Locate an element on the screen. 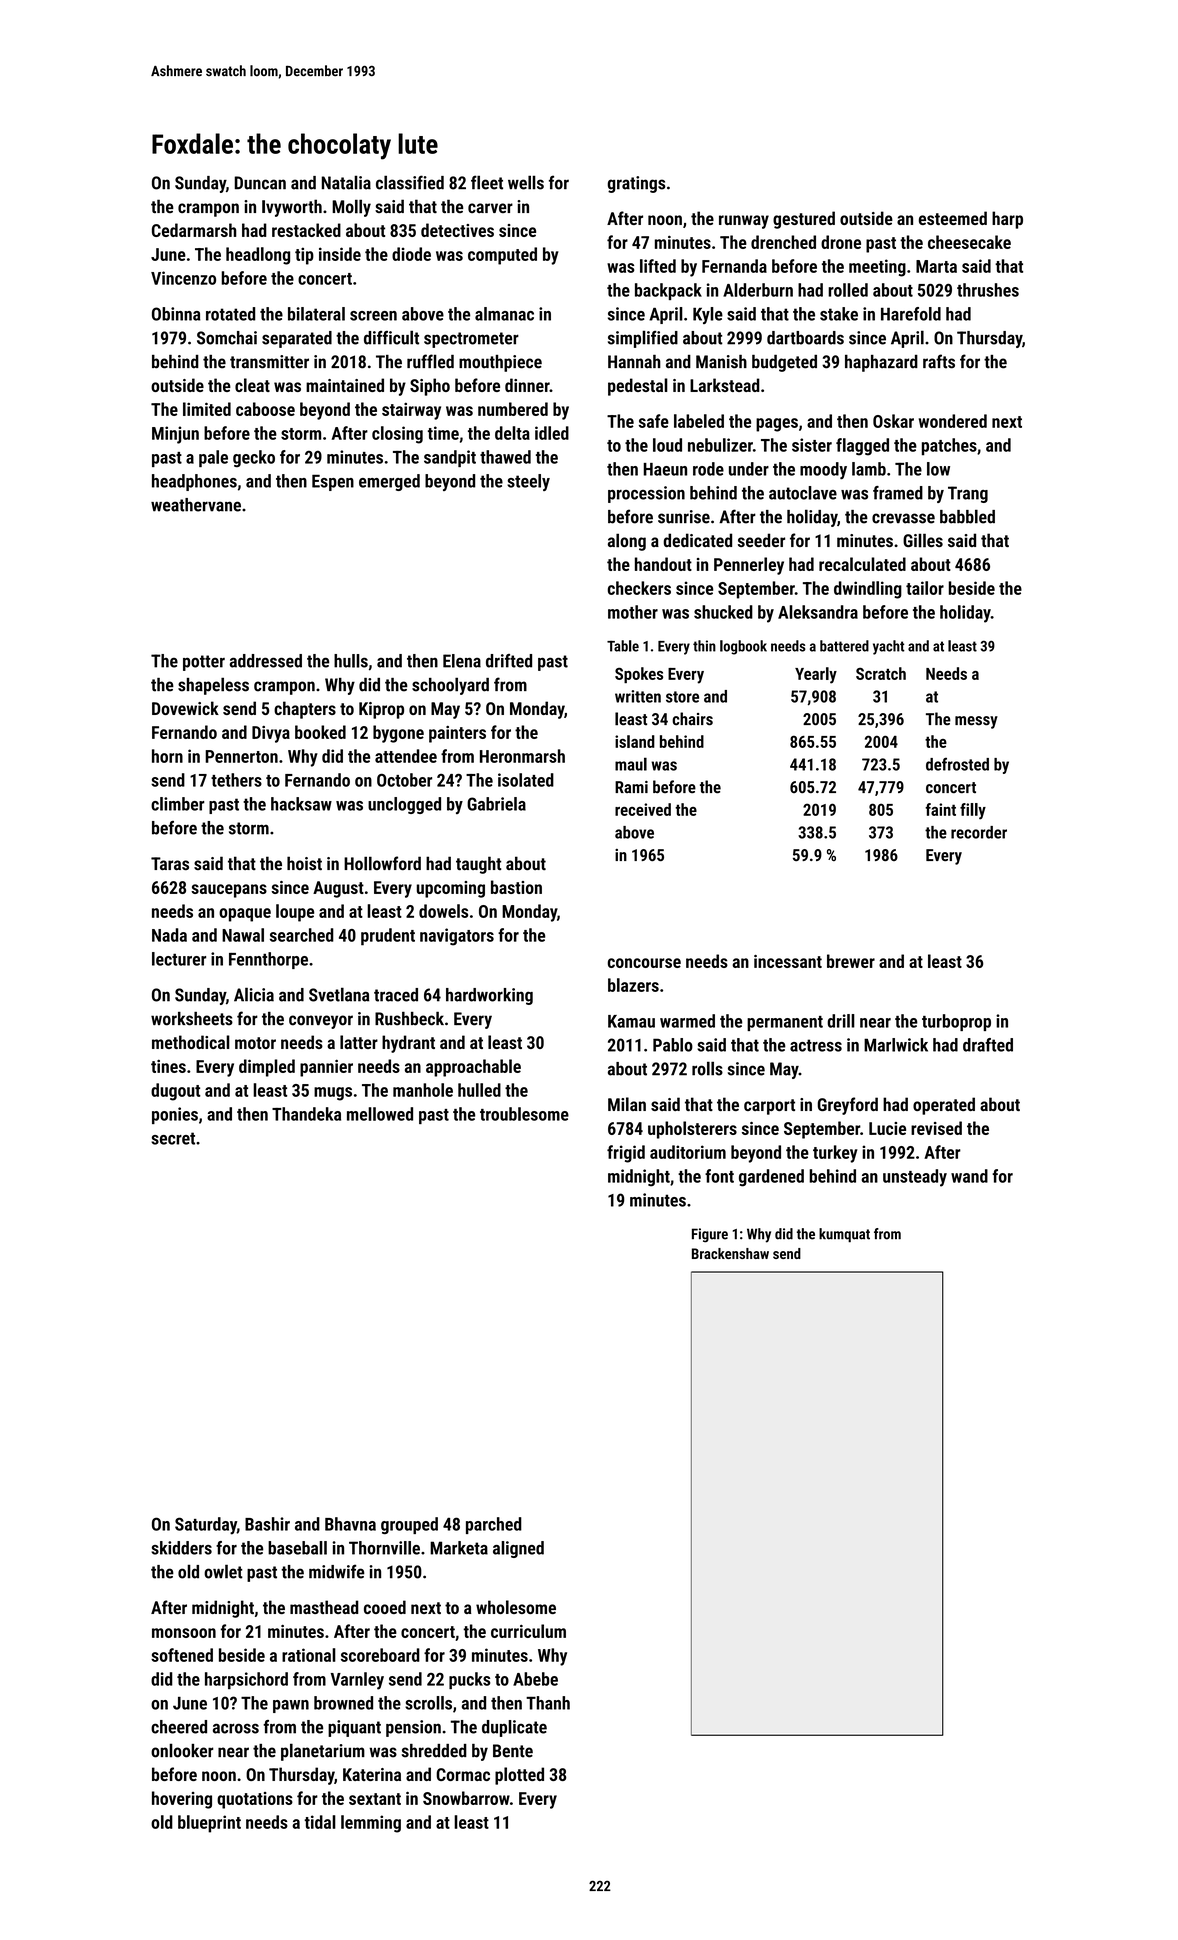 The height and width of the screenshot is (1940, 1178). tidal is located at coordinates (320, 1822).
